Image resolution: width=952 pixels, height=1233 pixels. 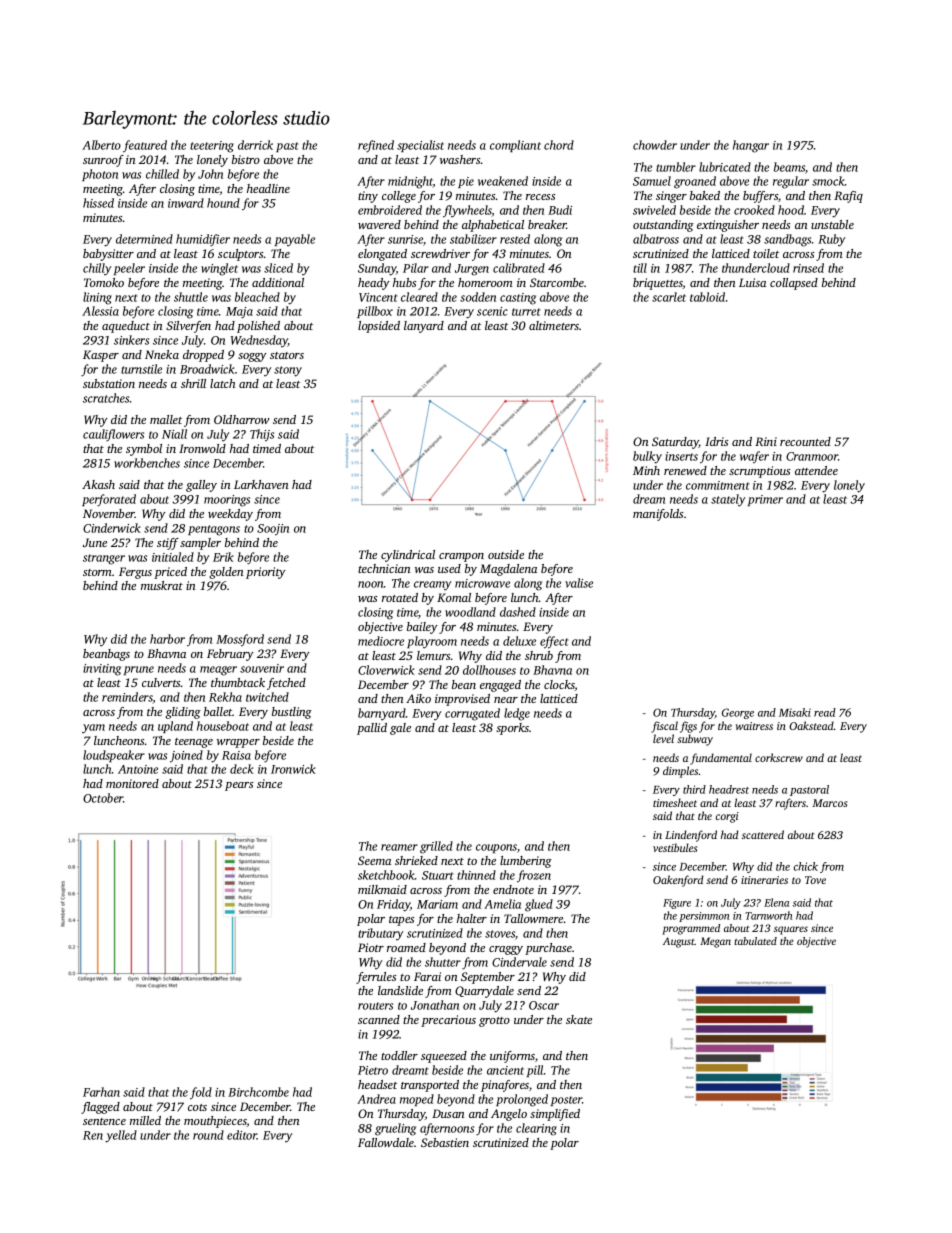 I want to click on lopsided, so click(x=379, y=327).
